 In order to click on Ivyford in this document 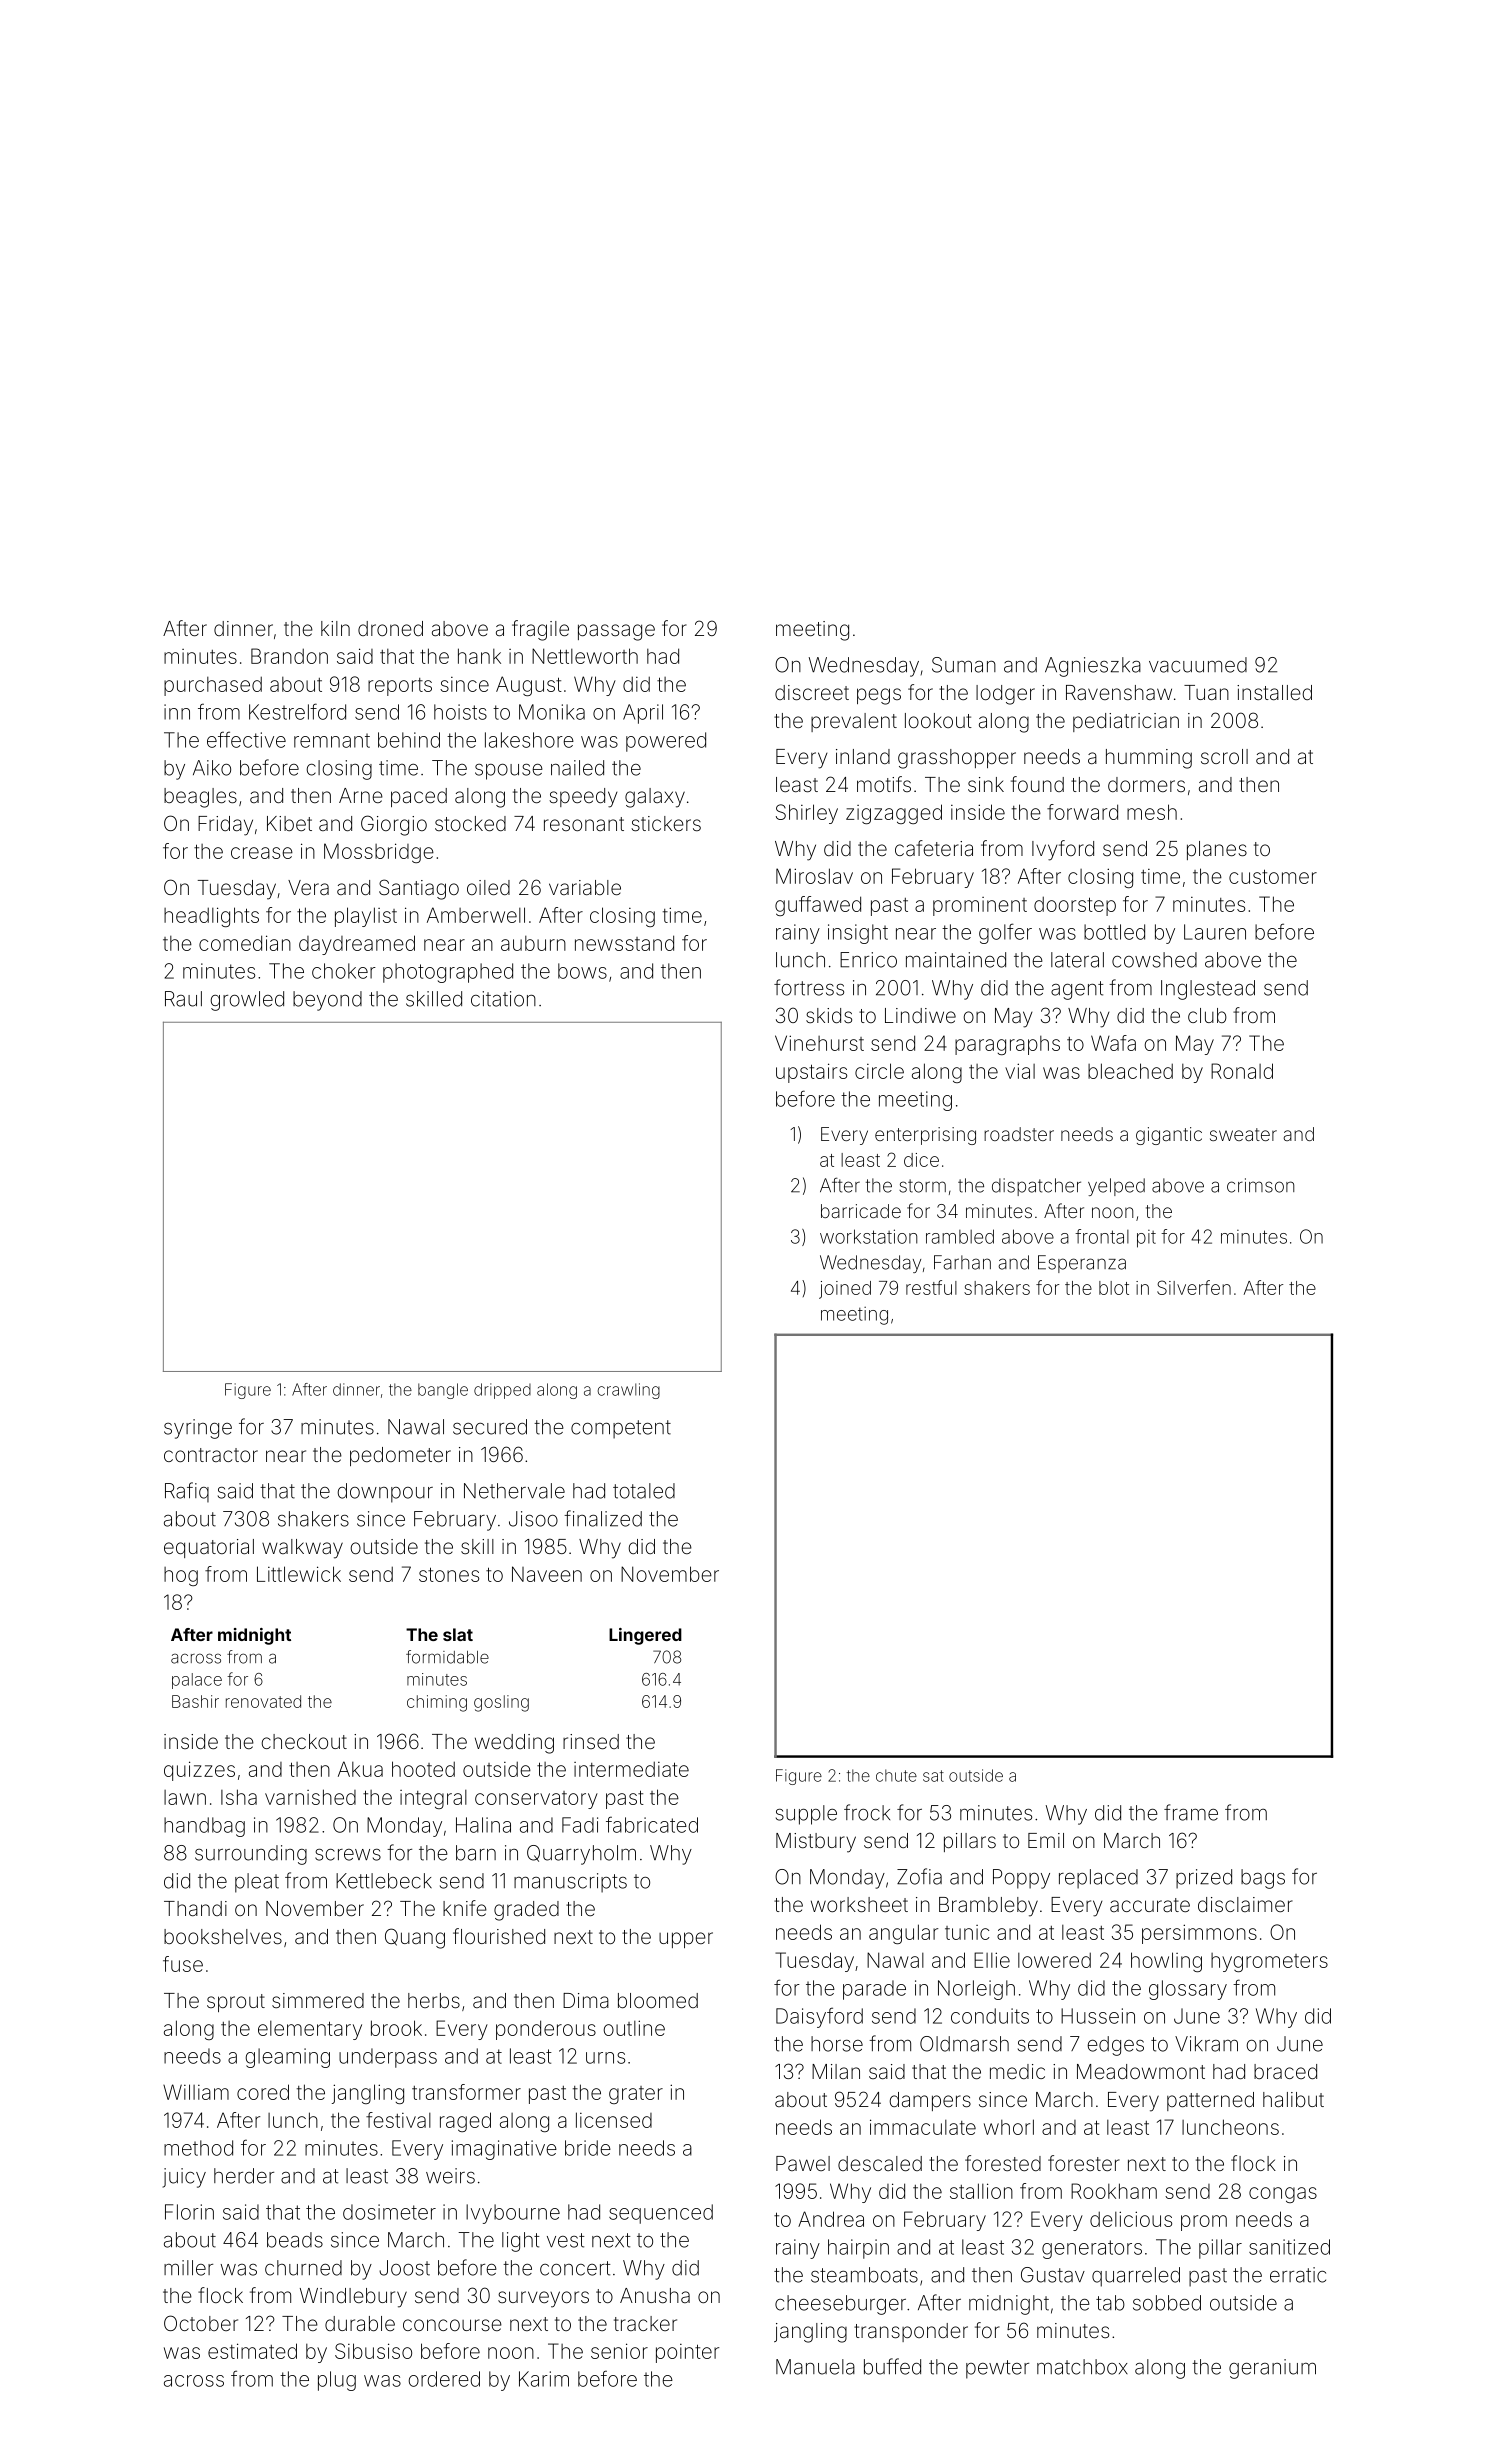, I will do `click(1063, 850)`.
